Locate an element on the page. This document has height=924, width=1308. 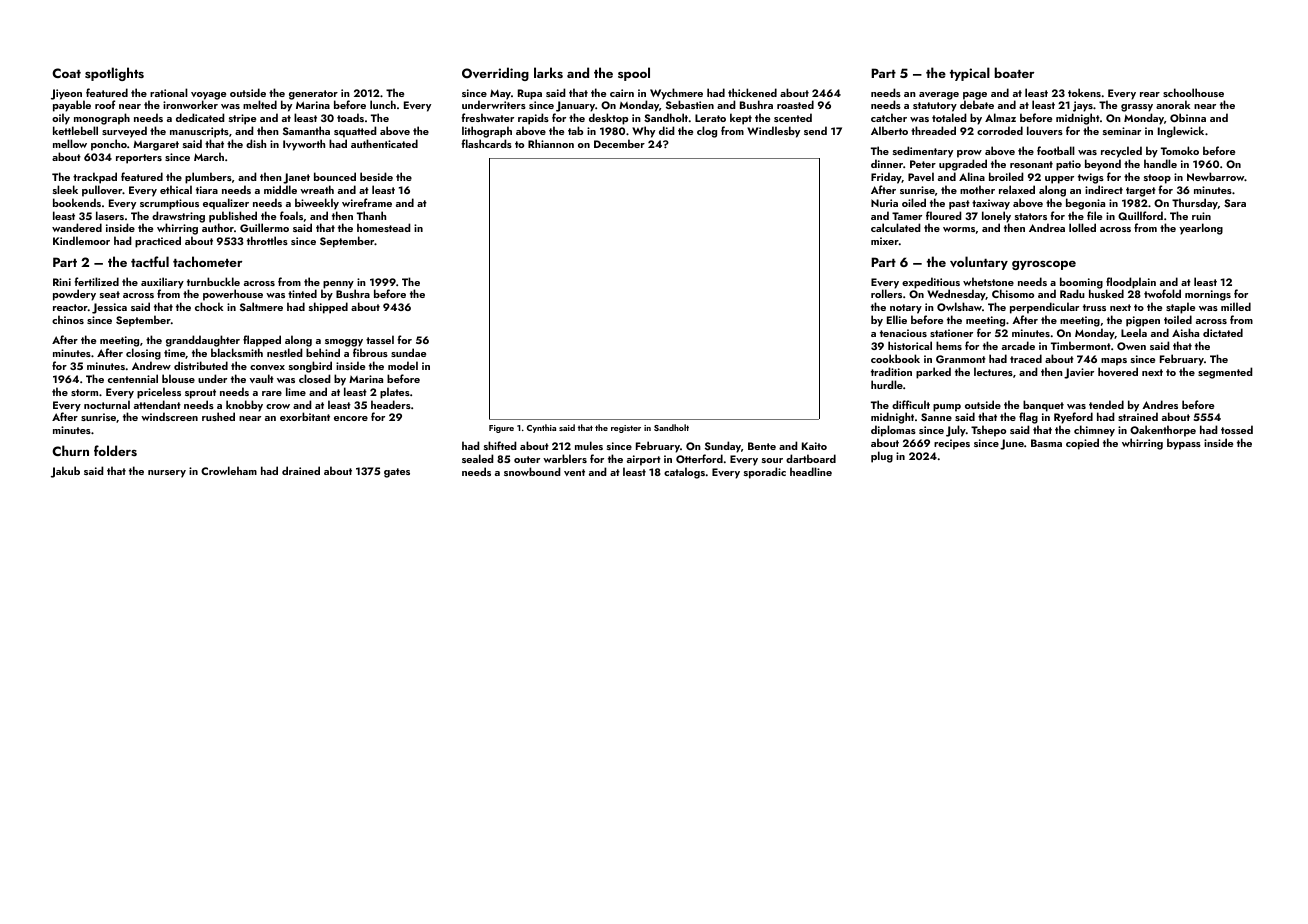
toads is located at coordinates (350, 117).
